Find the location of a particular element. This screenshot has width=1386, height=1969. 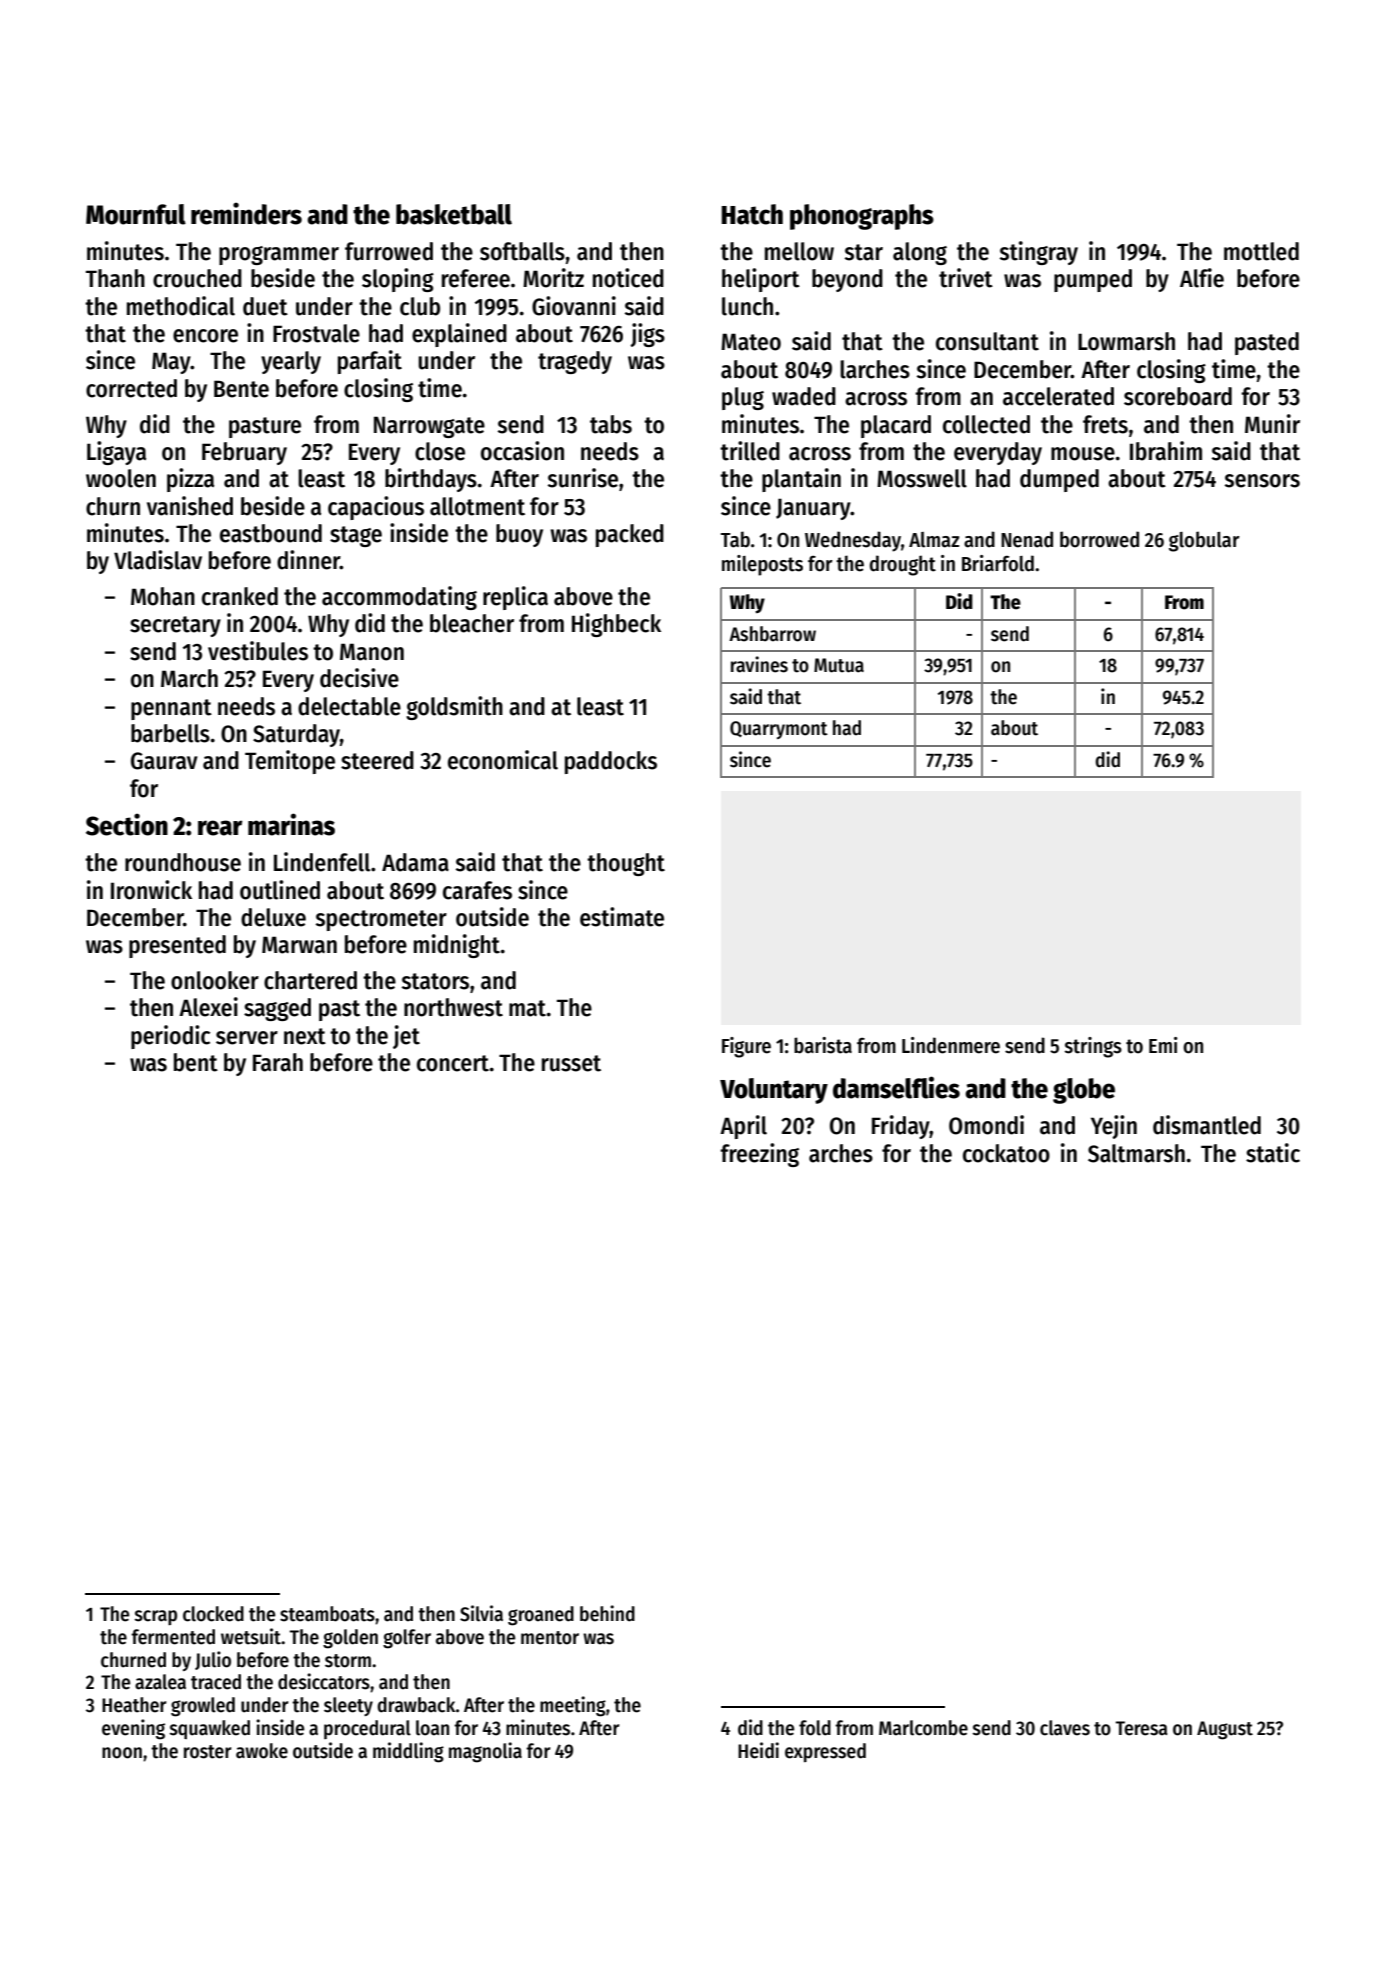

procedural is located at coordinates (367, 1729).
